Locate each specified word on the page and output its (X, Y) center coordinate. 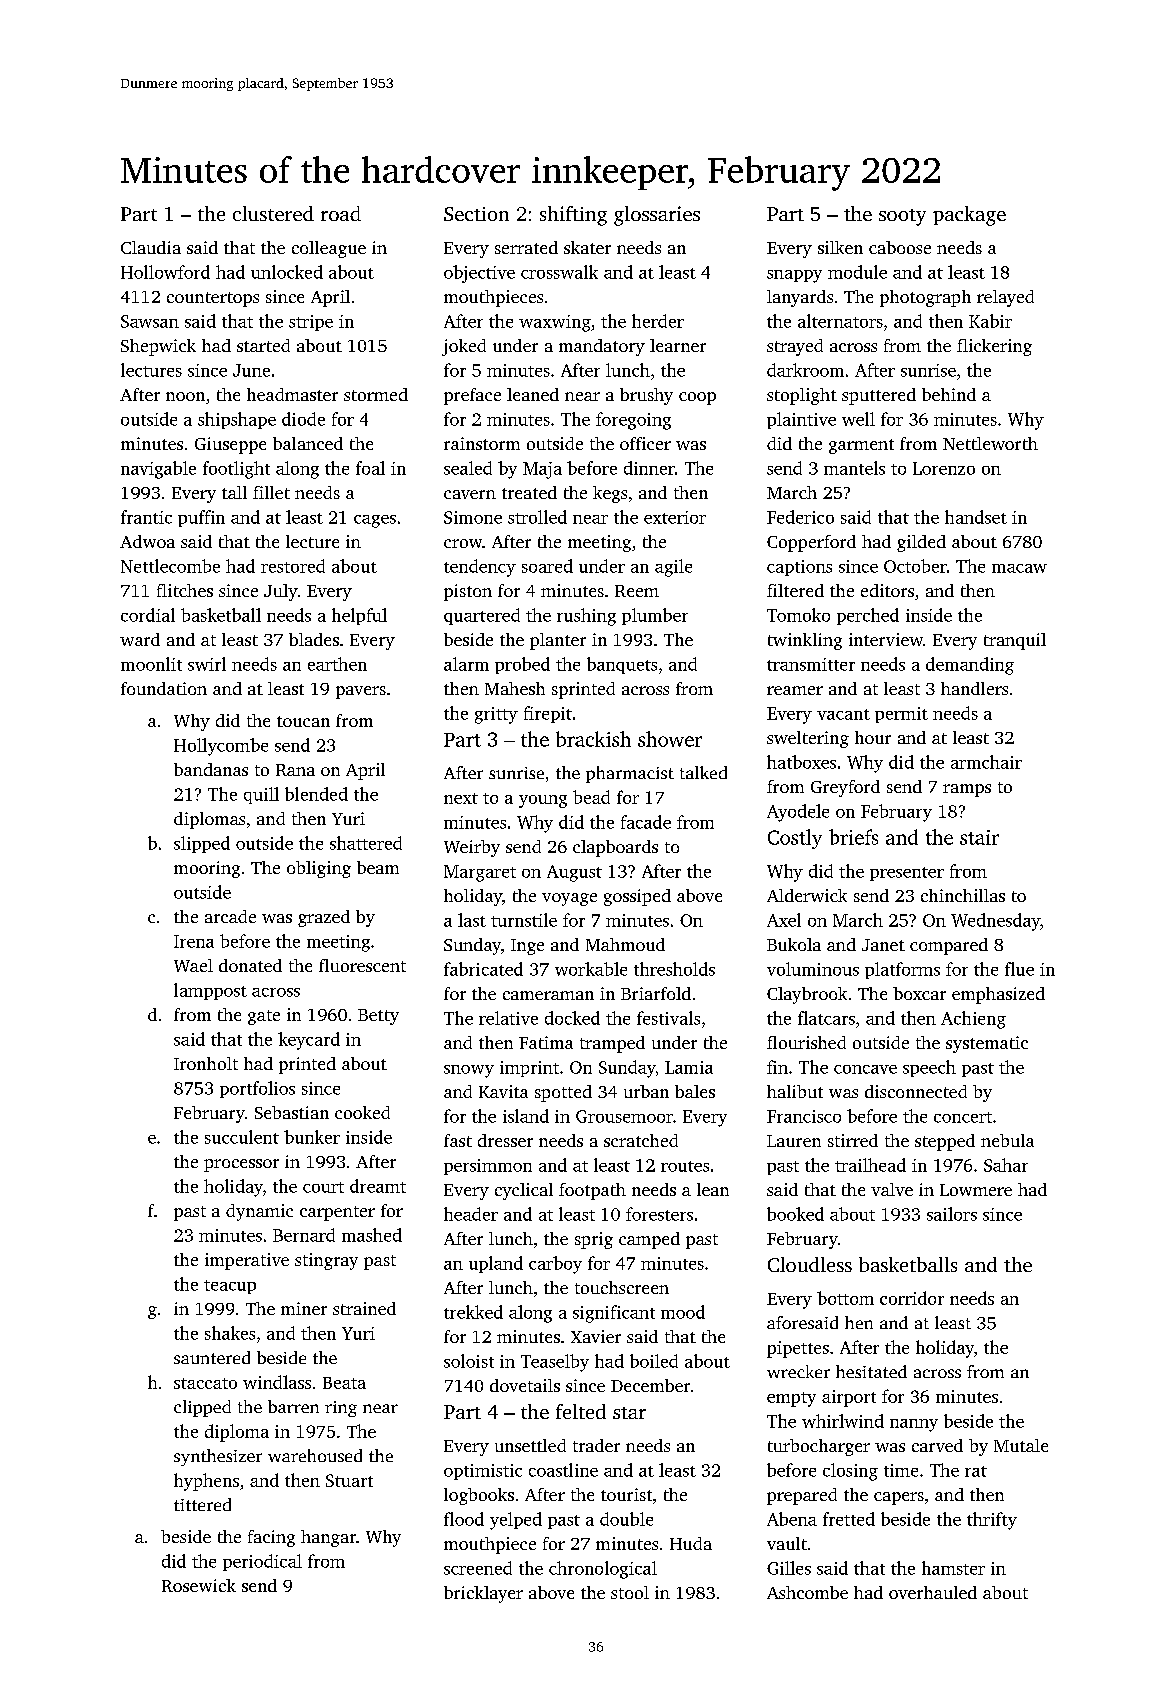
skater (587, 247)
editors (887, 590)
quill (261, 795)
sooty (902, 217)
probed (522, 665)
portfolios (257, 1089)
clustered (273, 213)
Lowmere (976, 1190)
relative (508, 1018)
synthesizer (218, 1457)
